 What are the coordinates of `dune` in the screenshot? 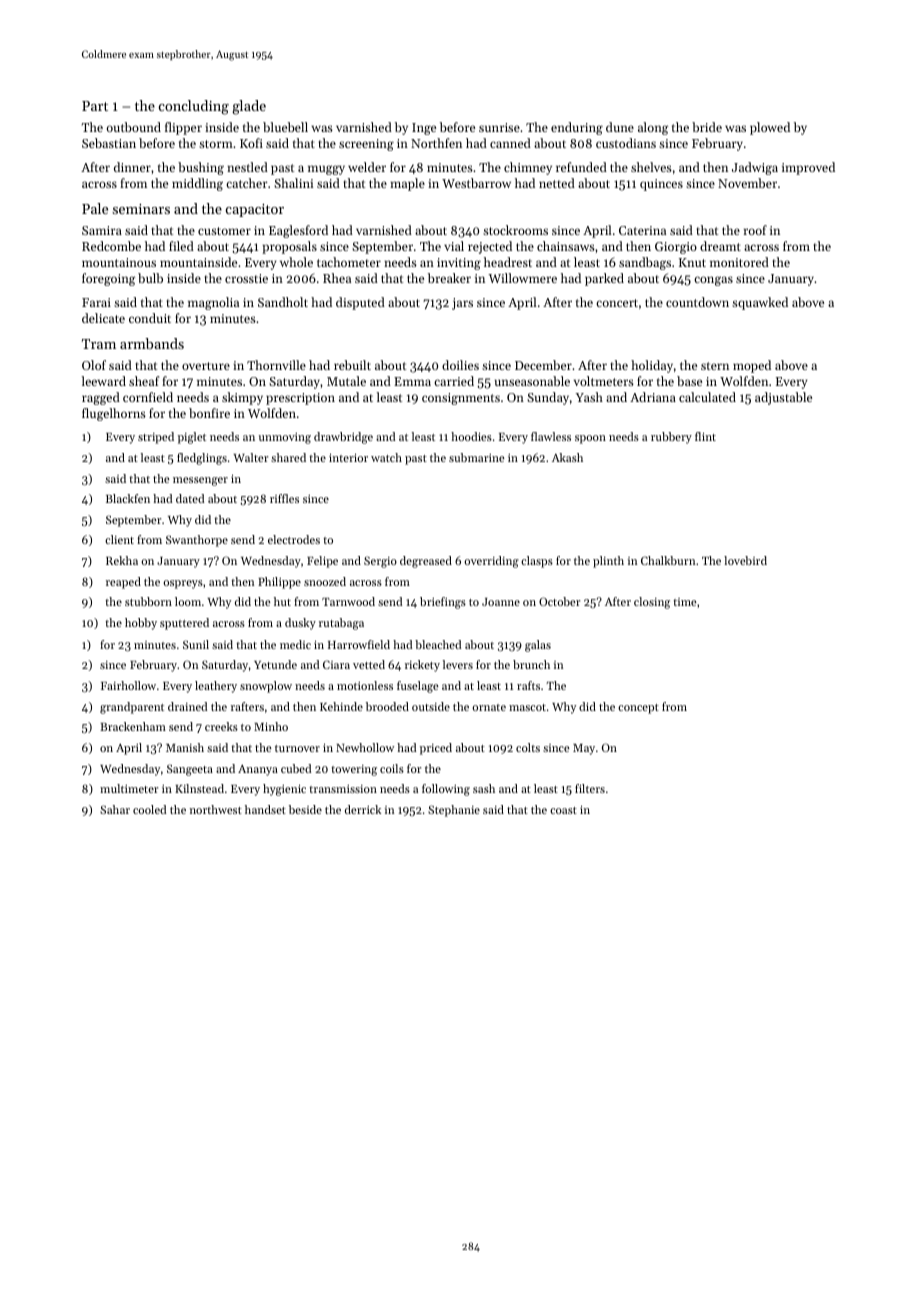 It's located at (620, 127).
